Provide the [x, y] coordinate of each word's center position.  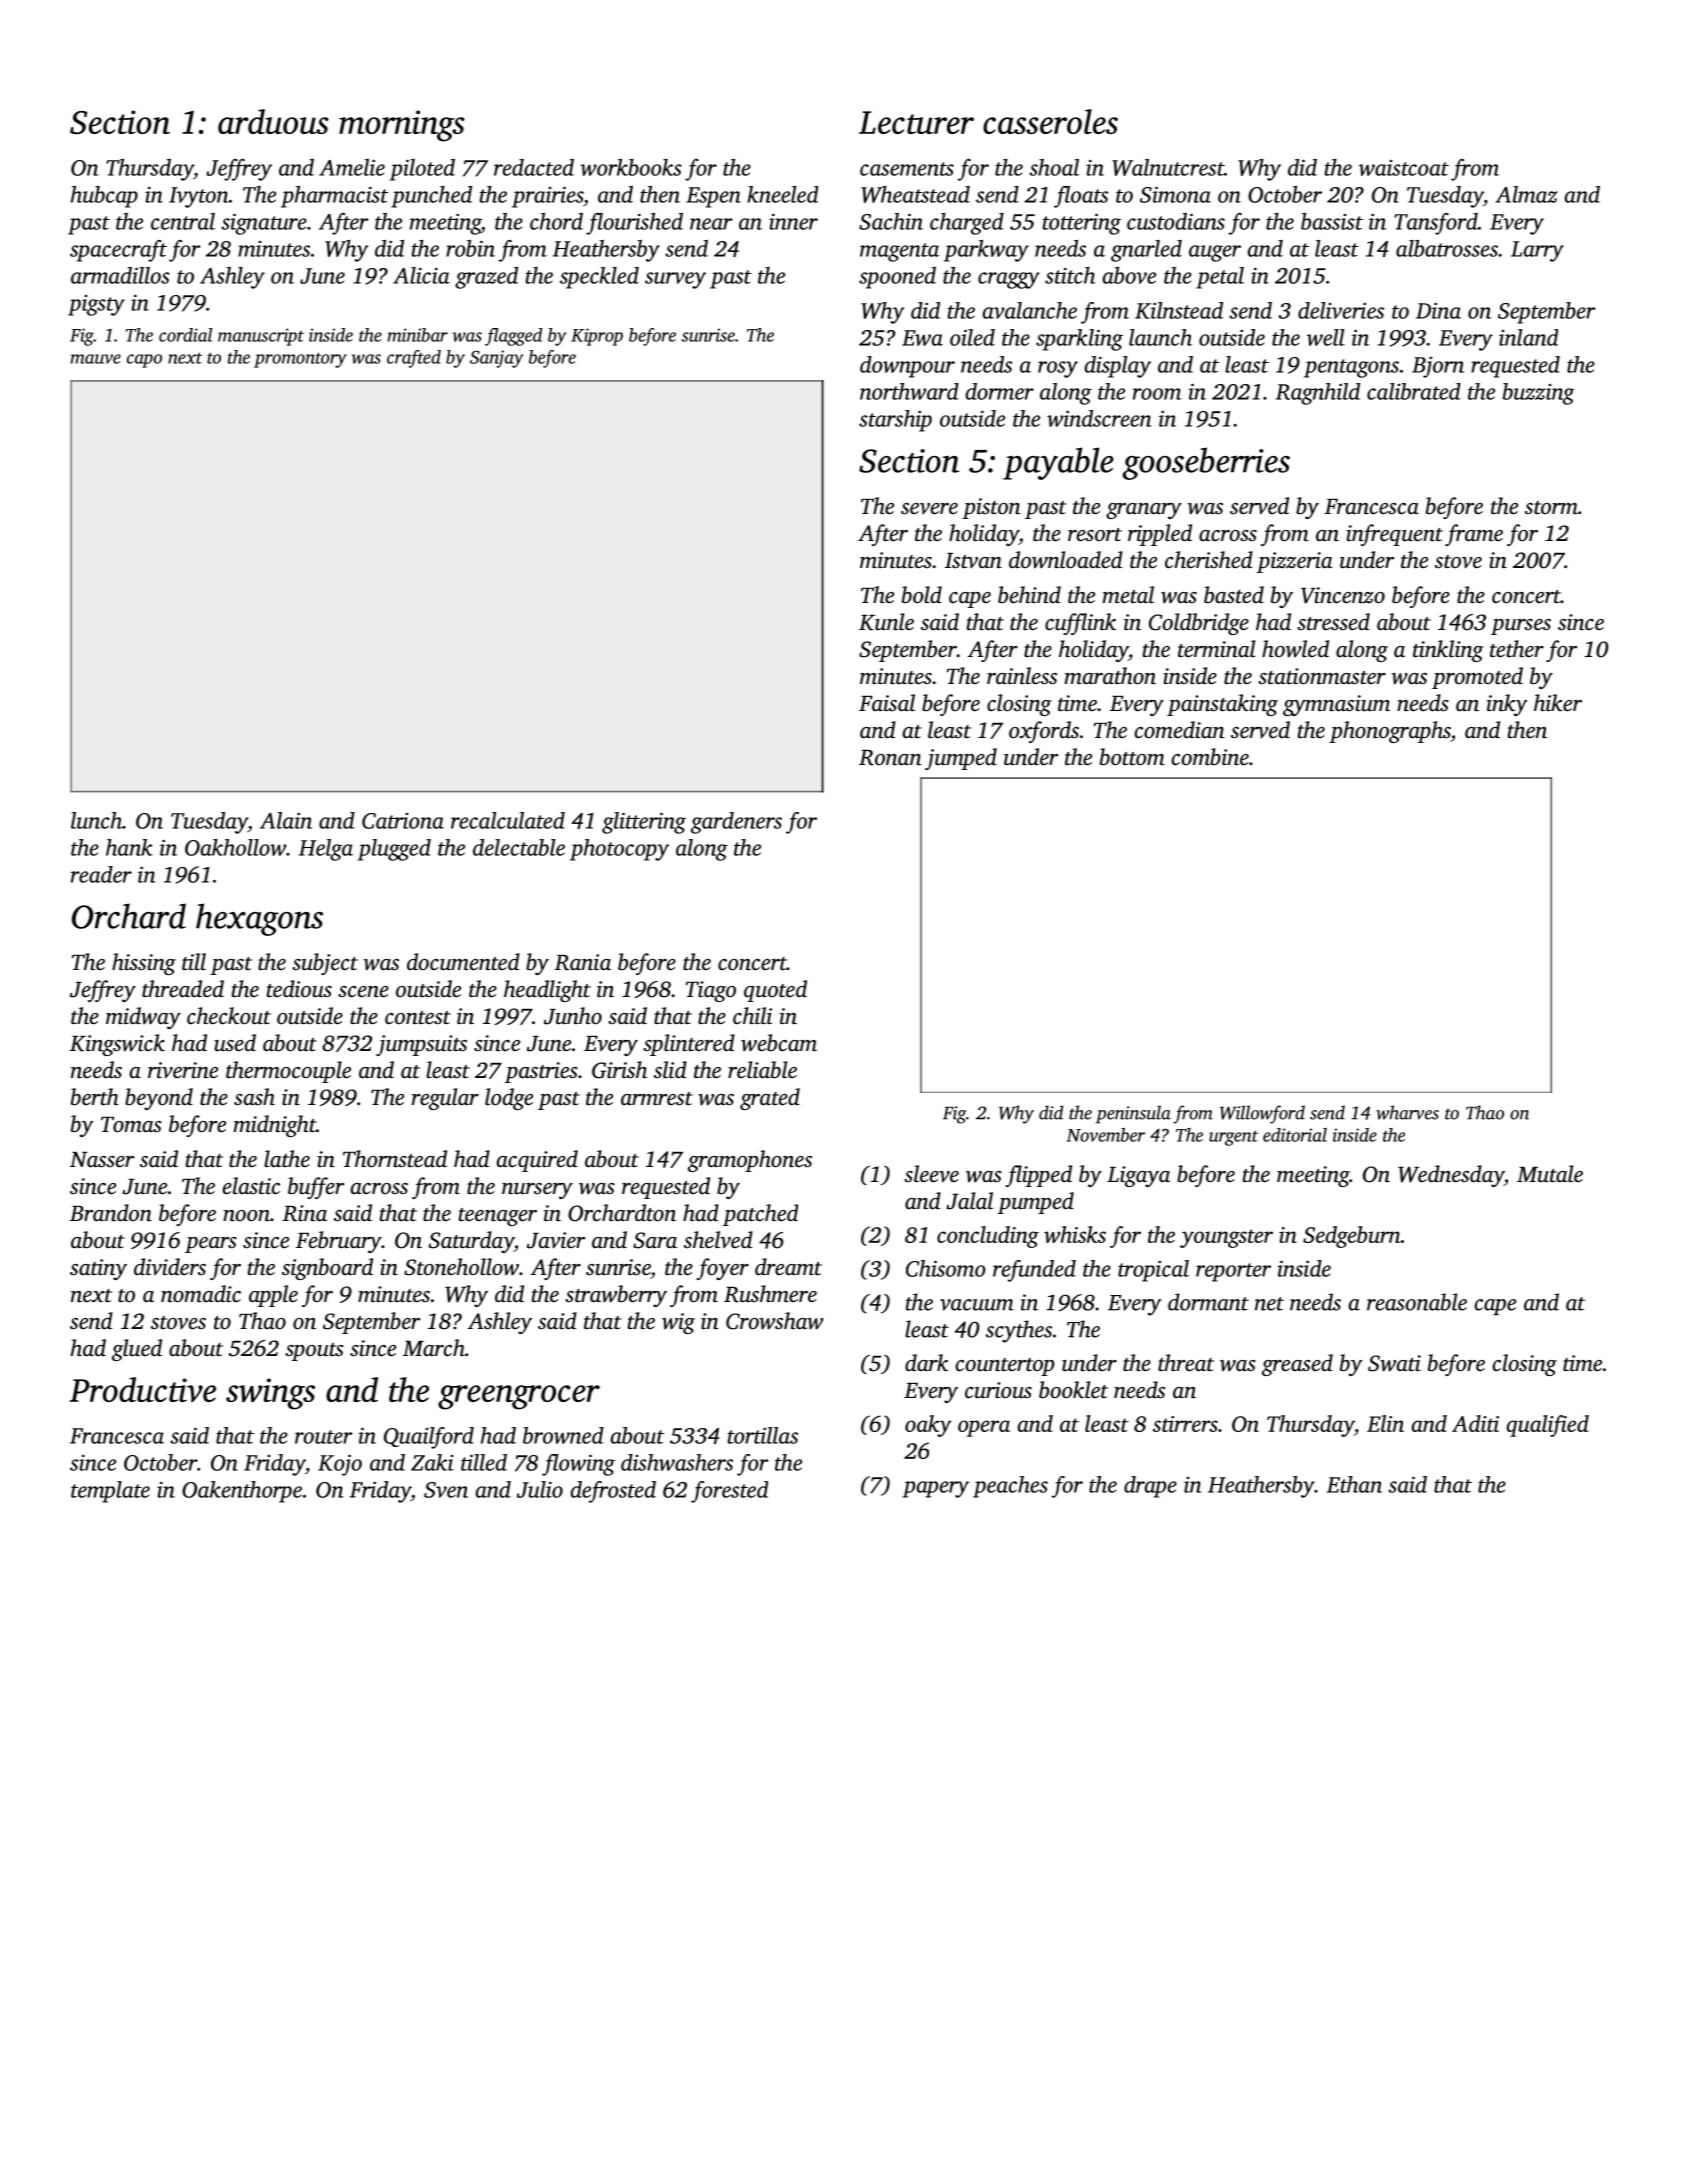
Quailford [429, 1438]
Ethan [1354, 1484]
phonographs [1390, 732]
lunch [96, 820]
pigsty [96, 305]
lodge [509, 1099]
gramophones [750, 1161]
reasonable [1417, 1302]
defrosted [613, 1492]
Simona [1175, 194]
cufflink [1080, 624]
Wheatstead [915, 194]
